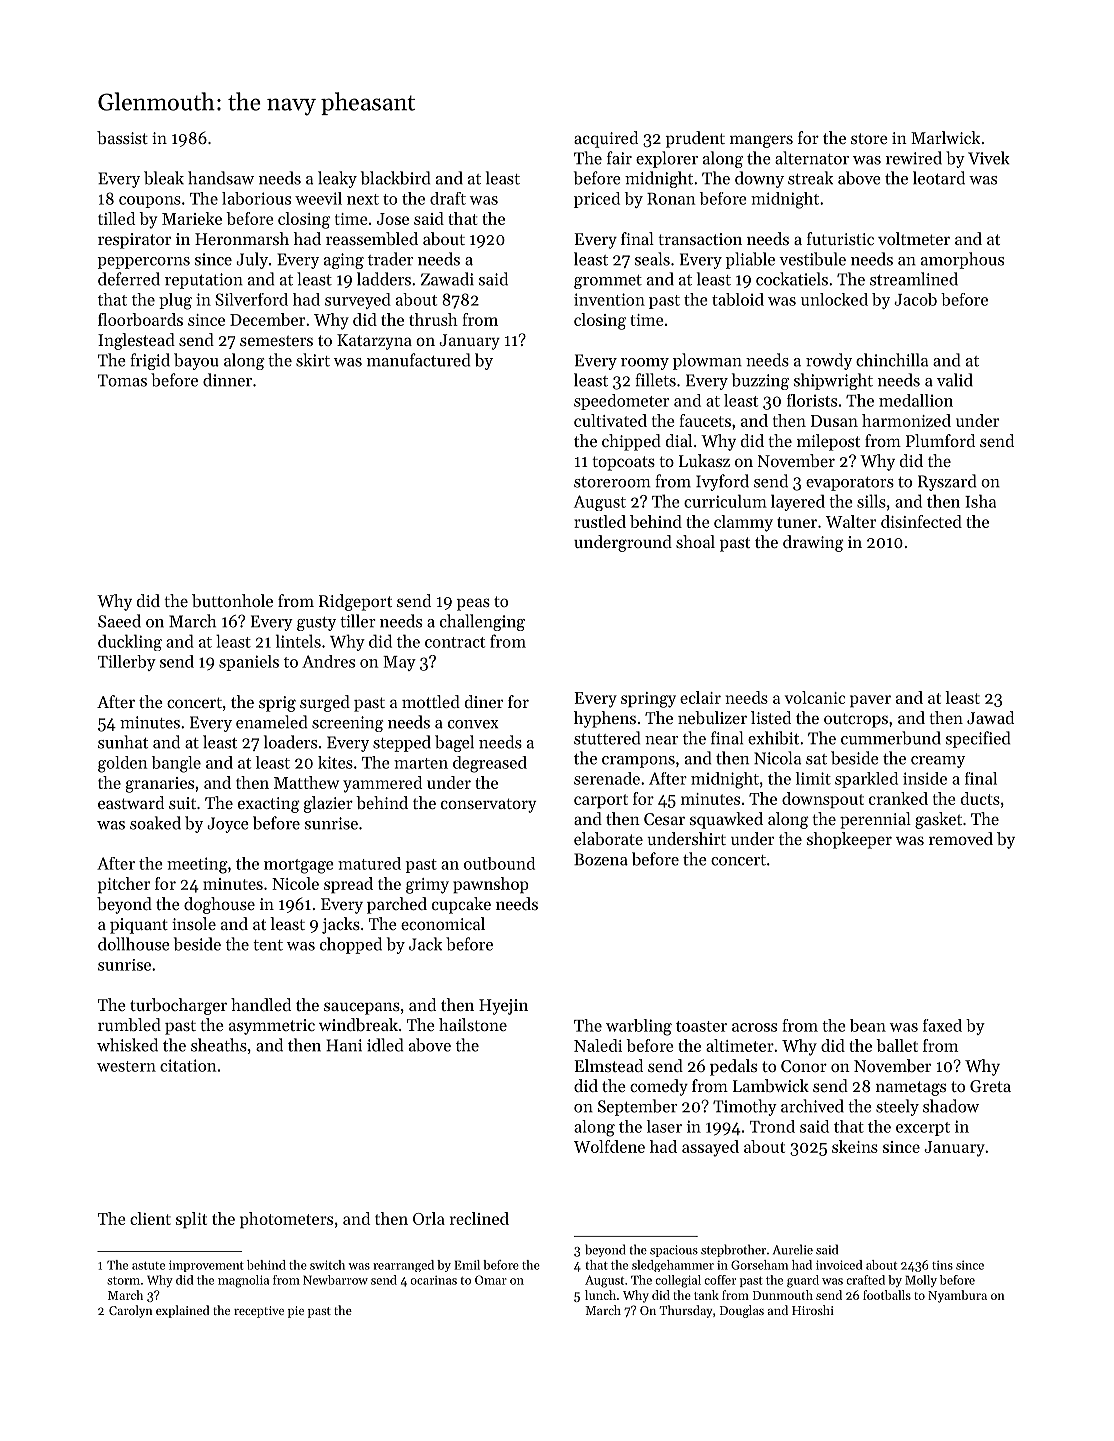 Image resolution: width=1114 pixels, height=1441 pixels. What do you see at coordinates (479, 1218) in the screenshot?
I see `reclined` at bounding box center [479, 1218].
